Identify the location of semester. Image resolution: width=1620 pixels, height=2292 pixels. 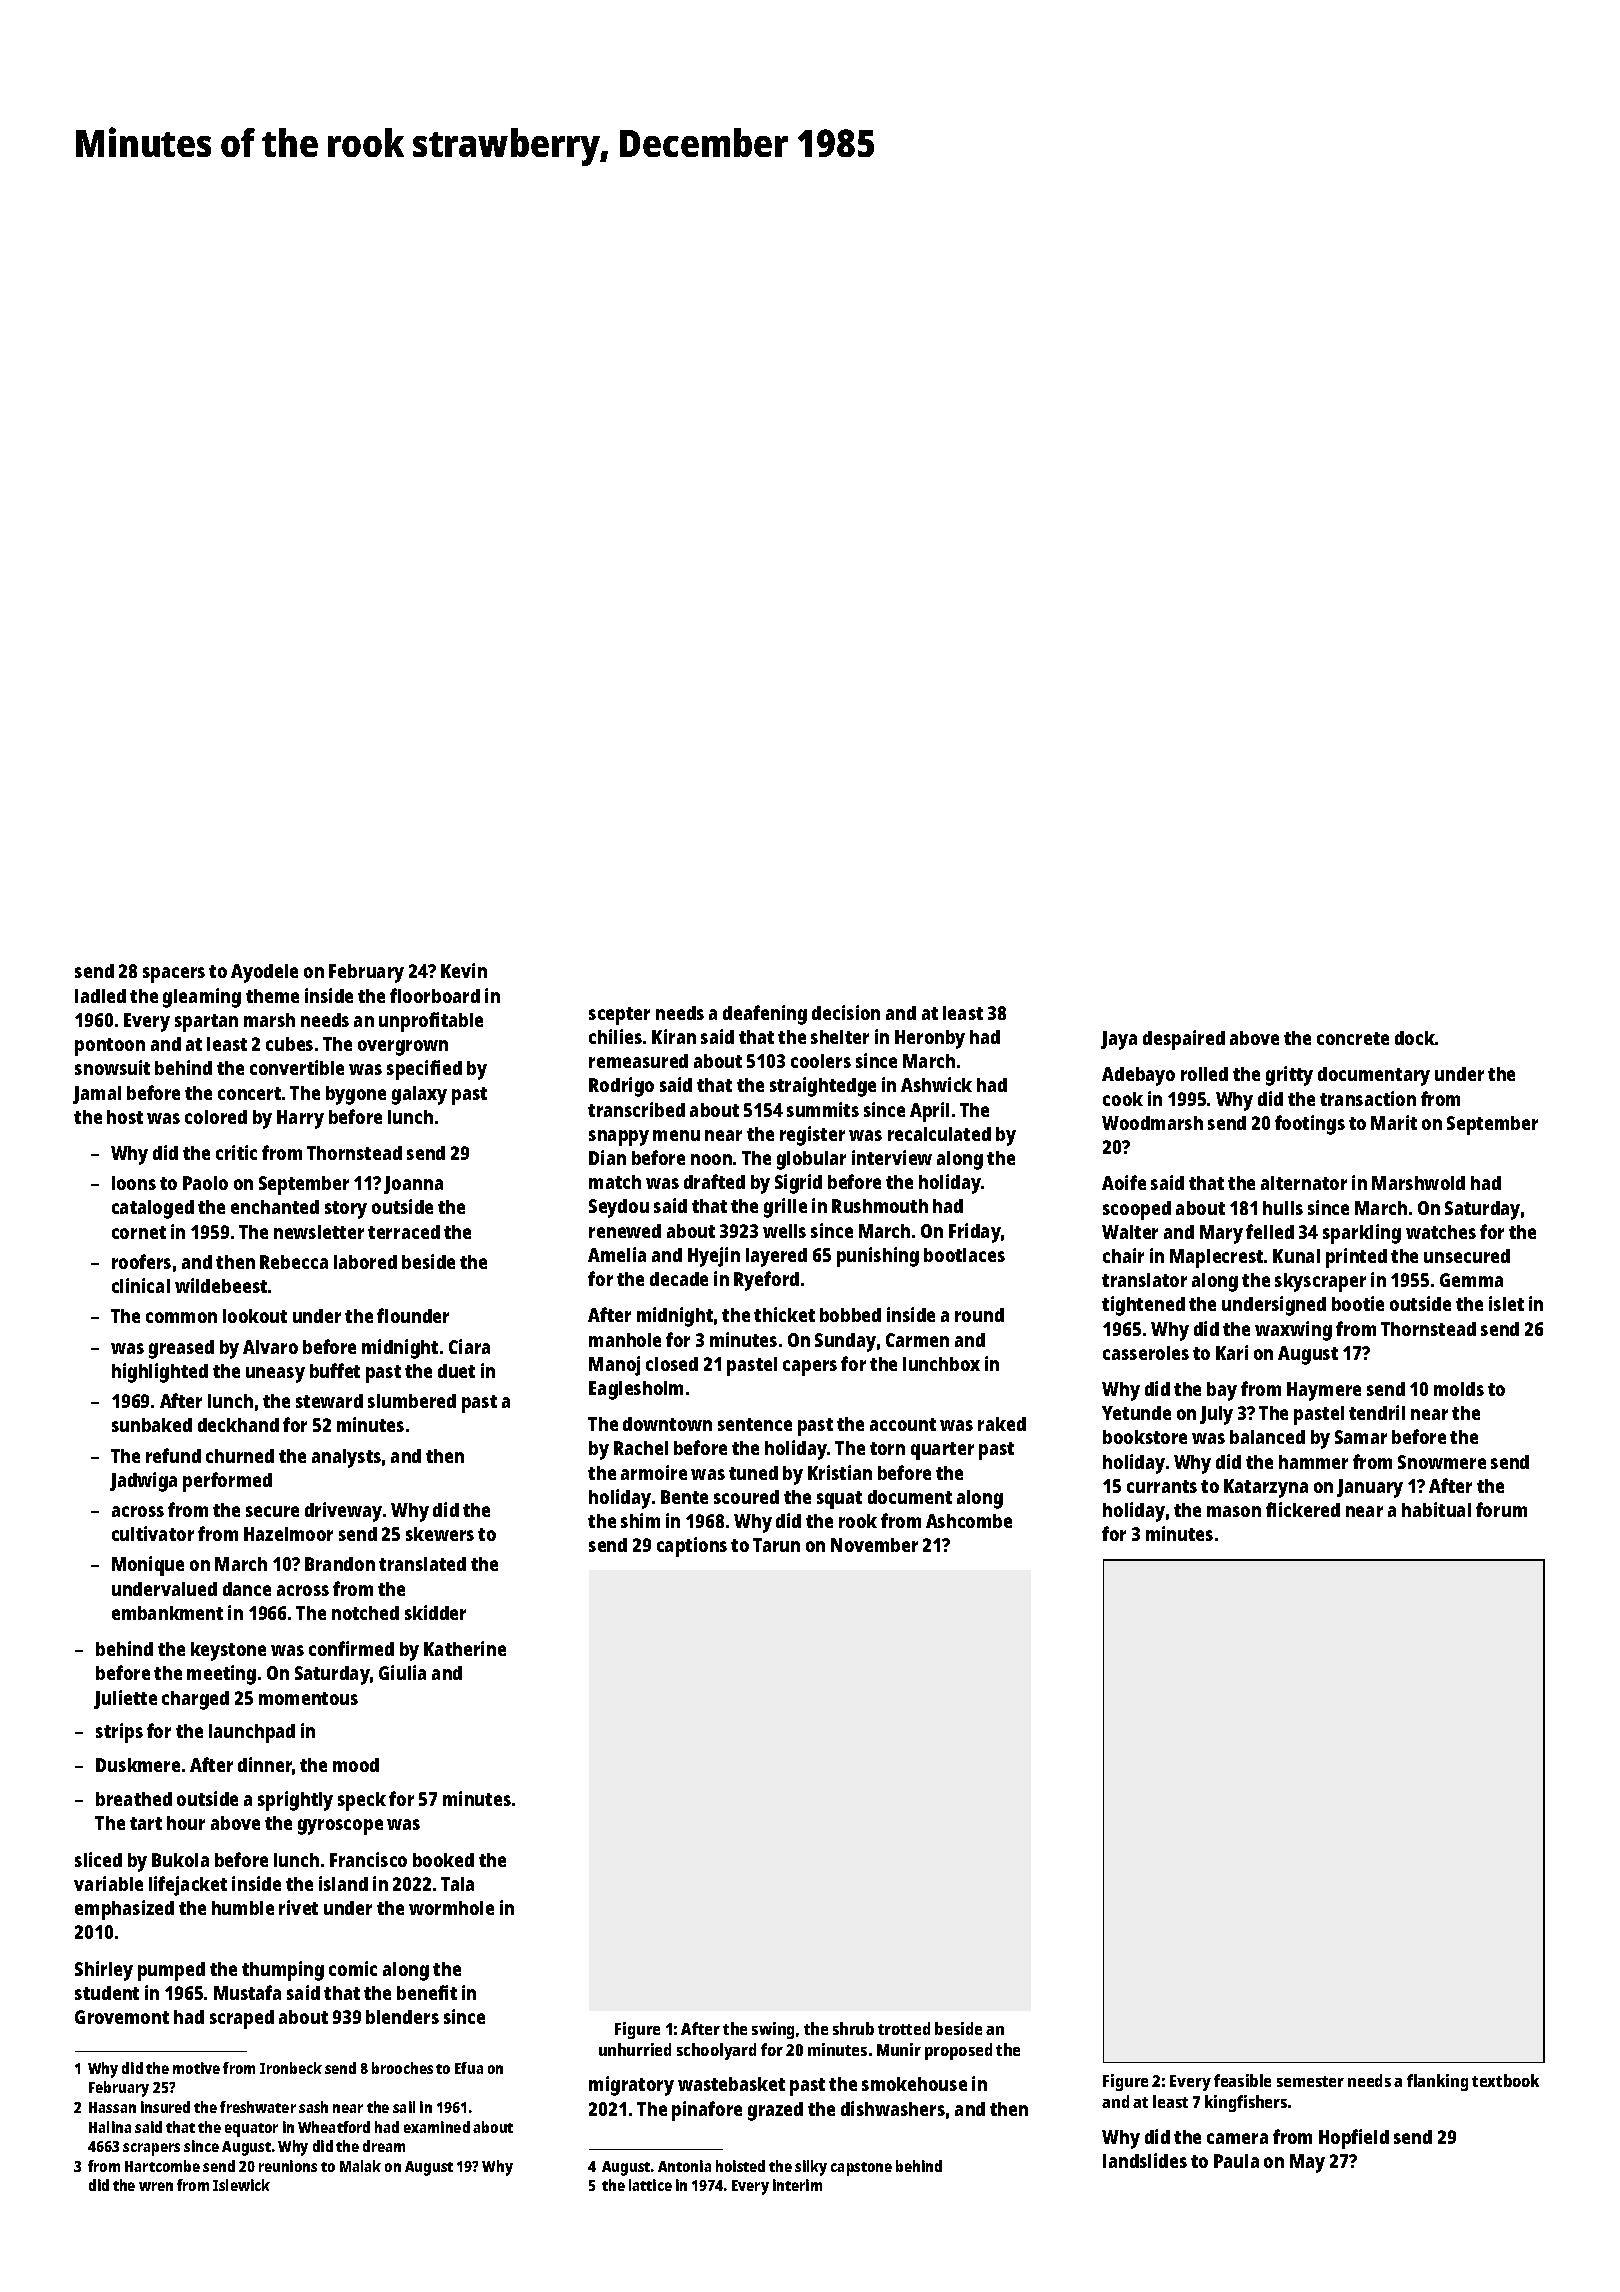
(1310, 2081).
